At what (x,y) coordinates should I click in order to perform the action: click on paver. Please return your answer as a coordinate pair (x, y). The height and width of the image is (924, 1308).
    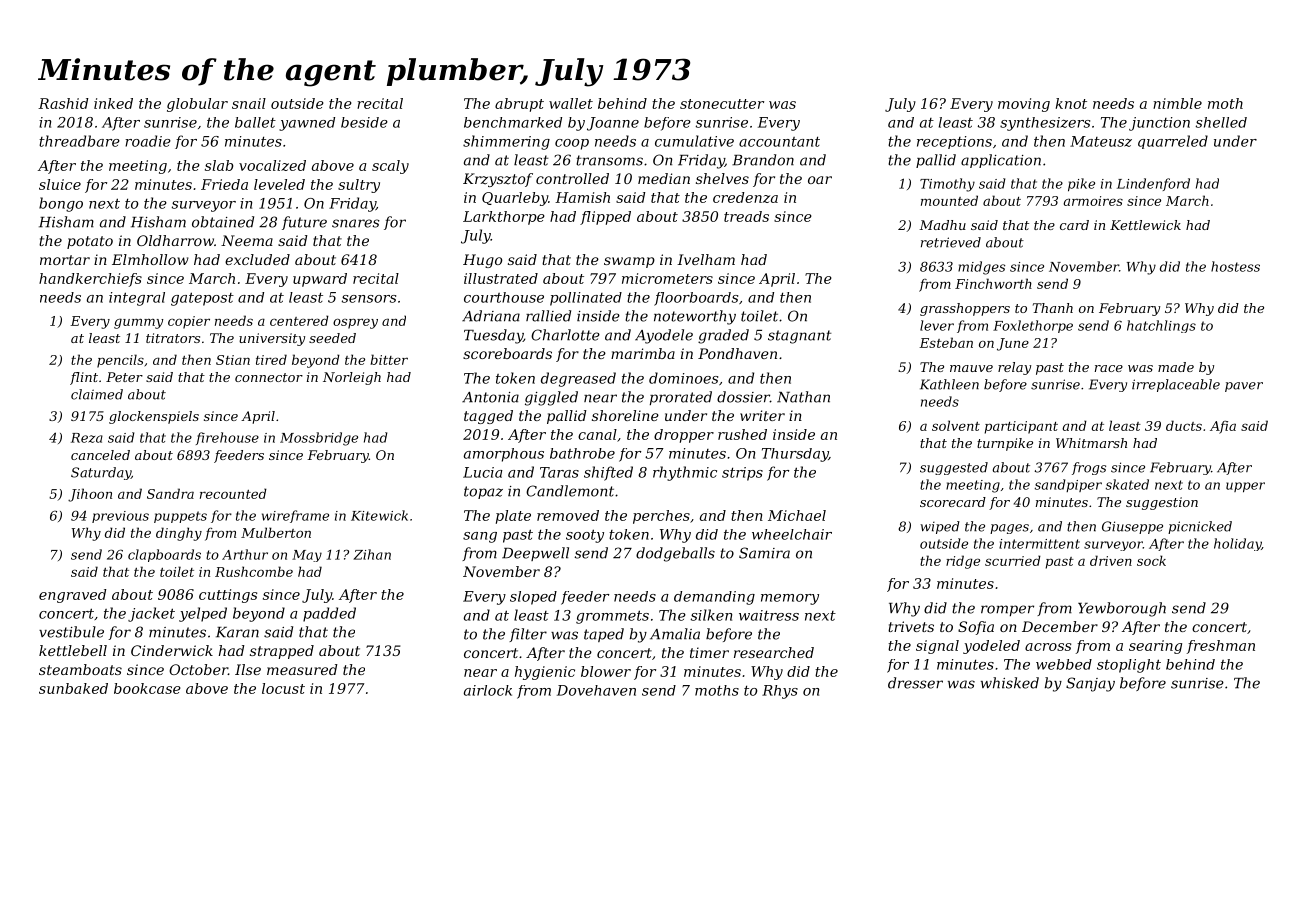
    Looking at the image, I should click on (1244, 387).
